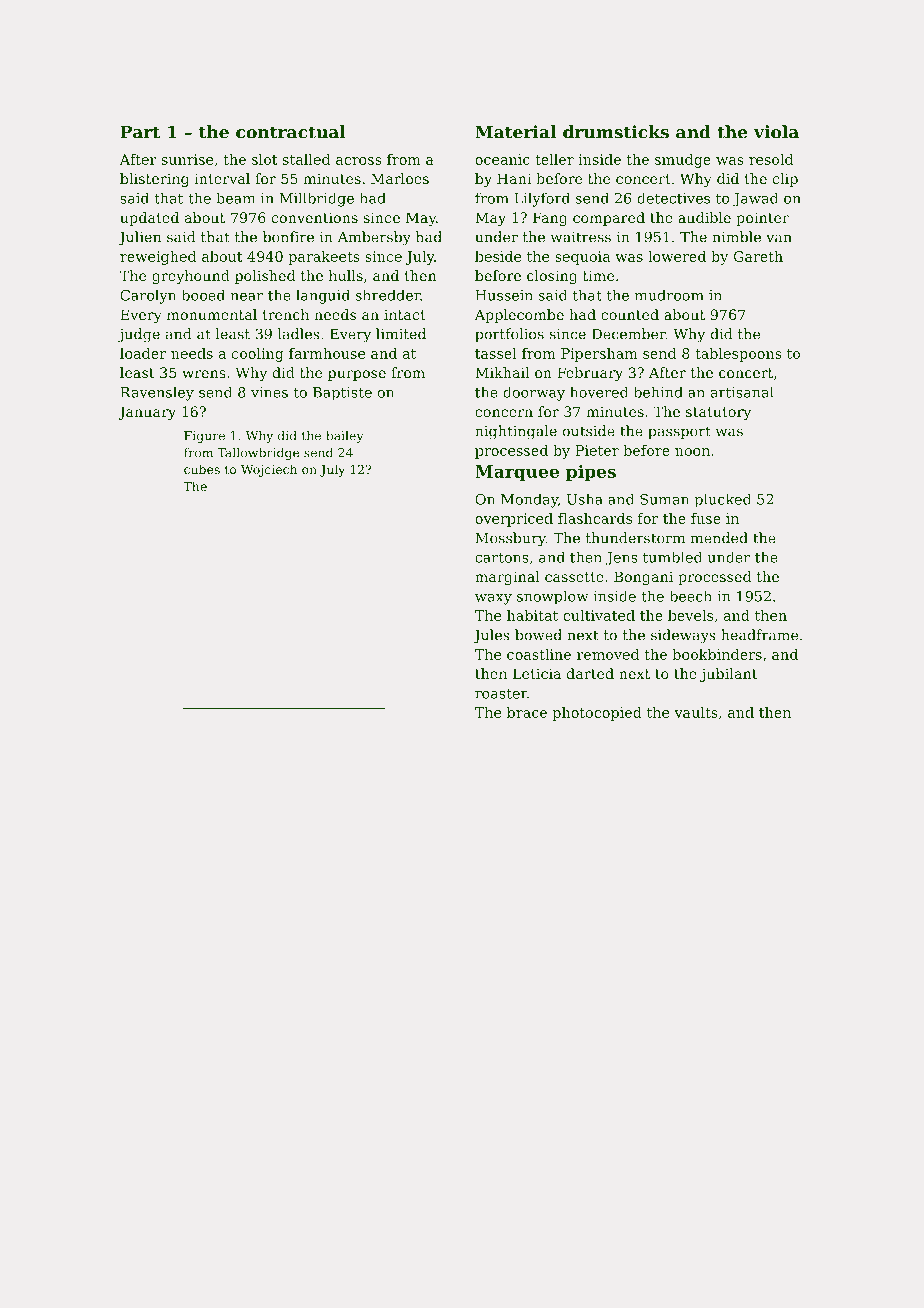  I want to click on viola, so click(776, 132).
